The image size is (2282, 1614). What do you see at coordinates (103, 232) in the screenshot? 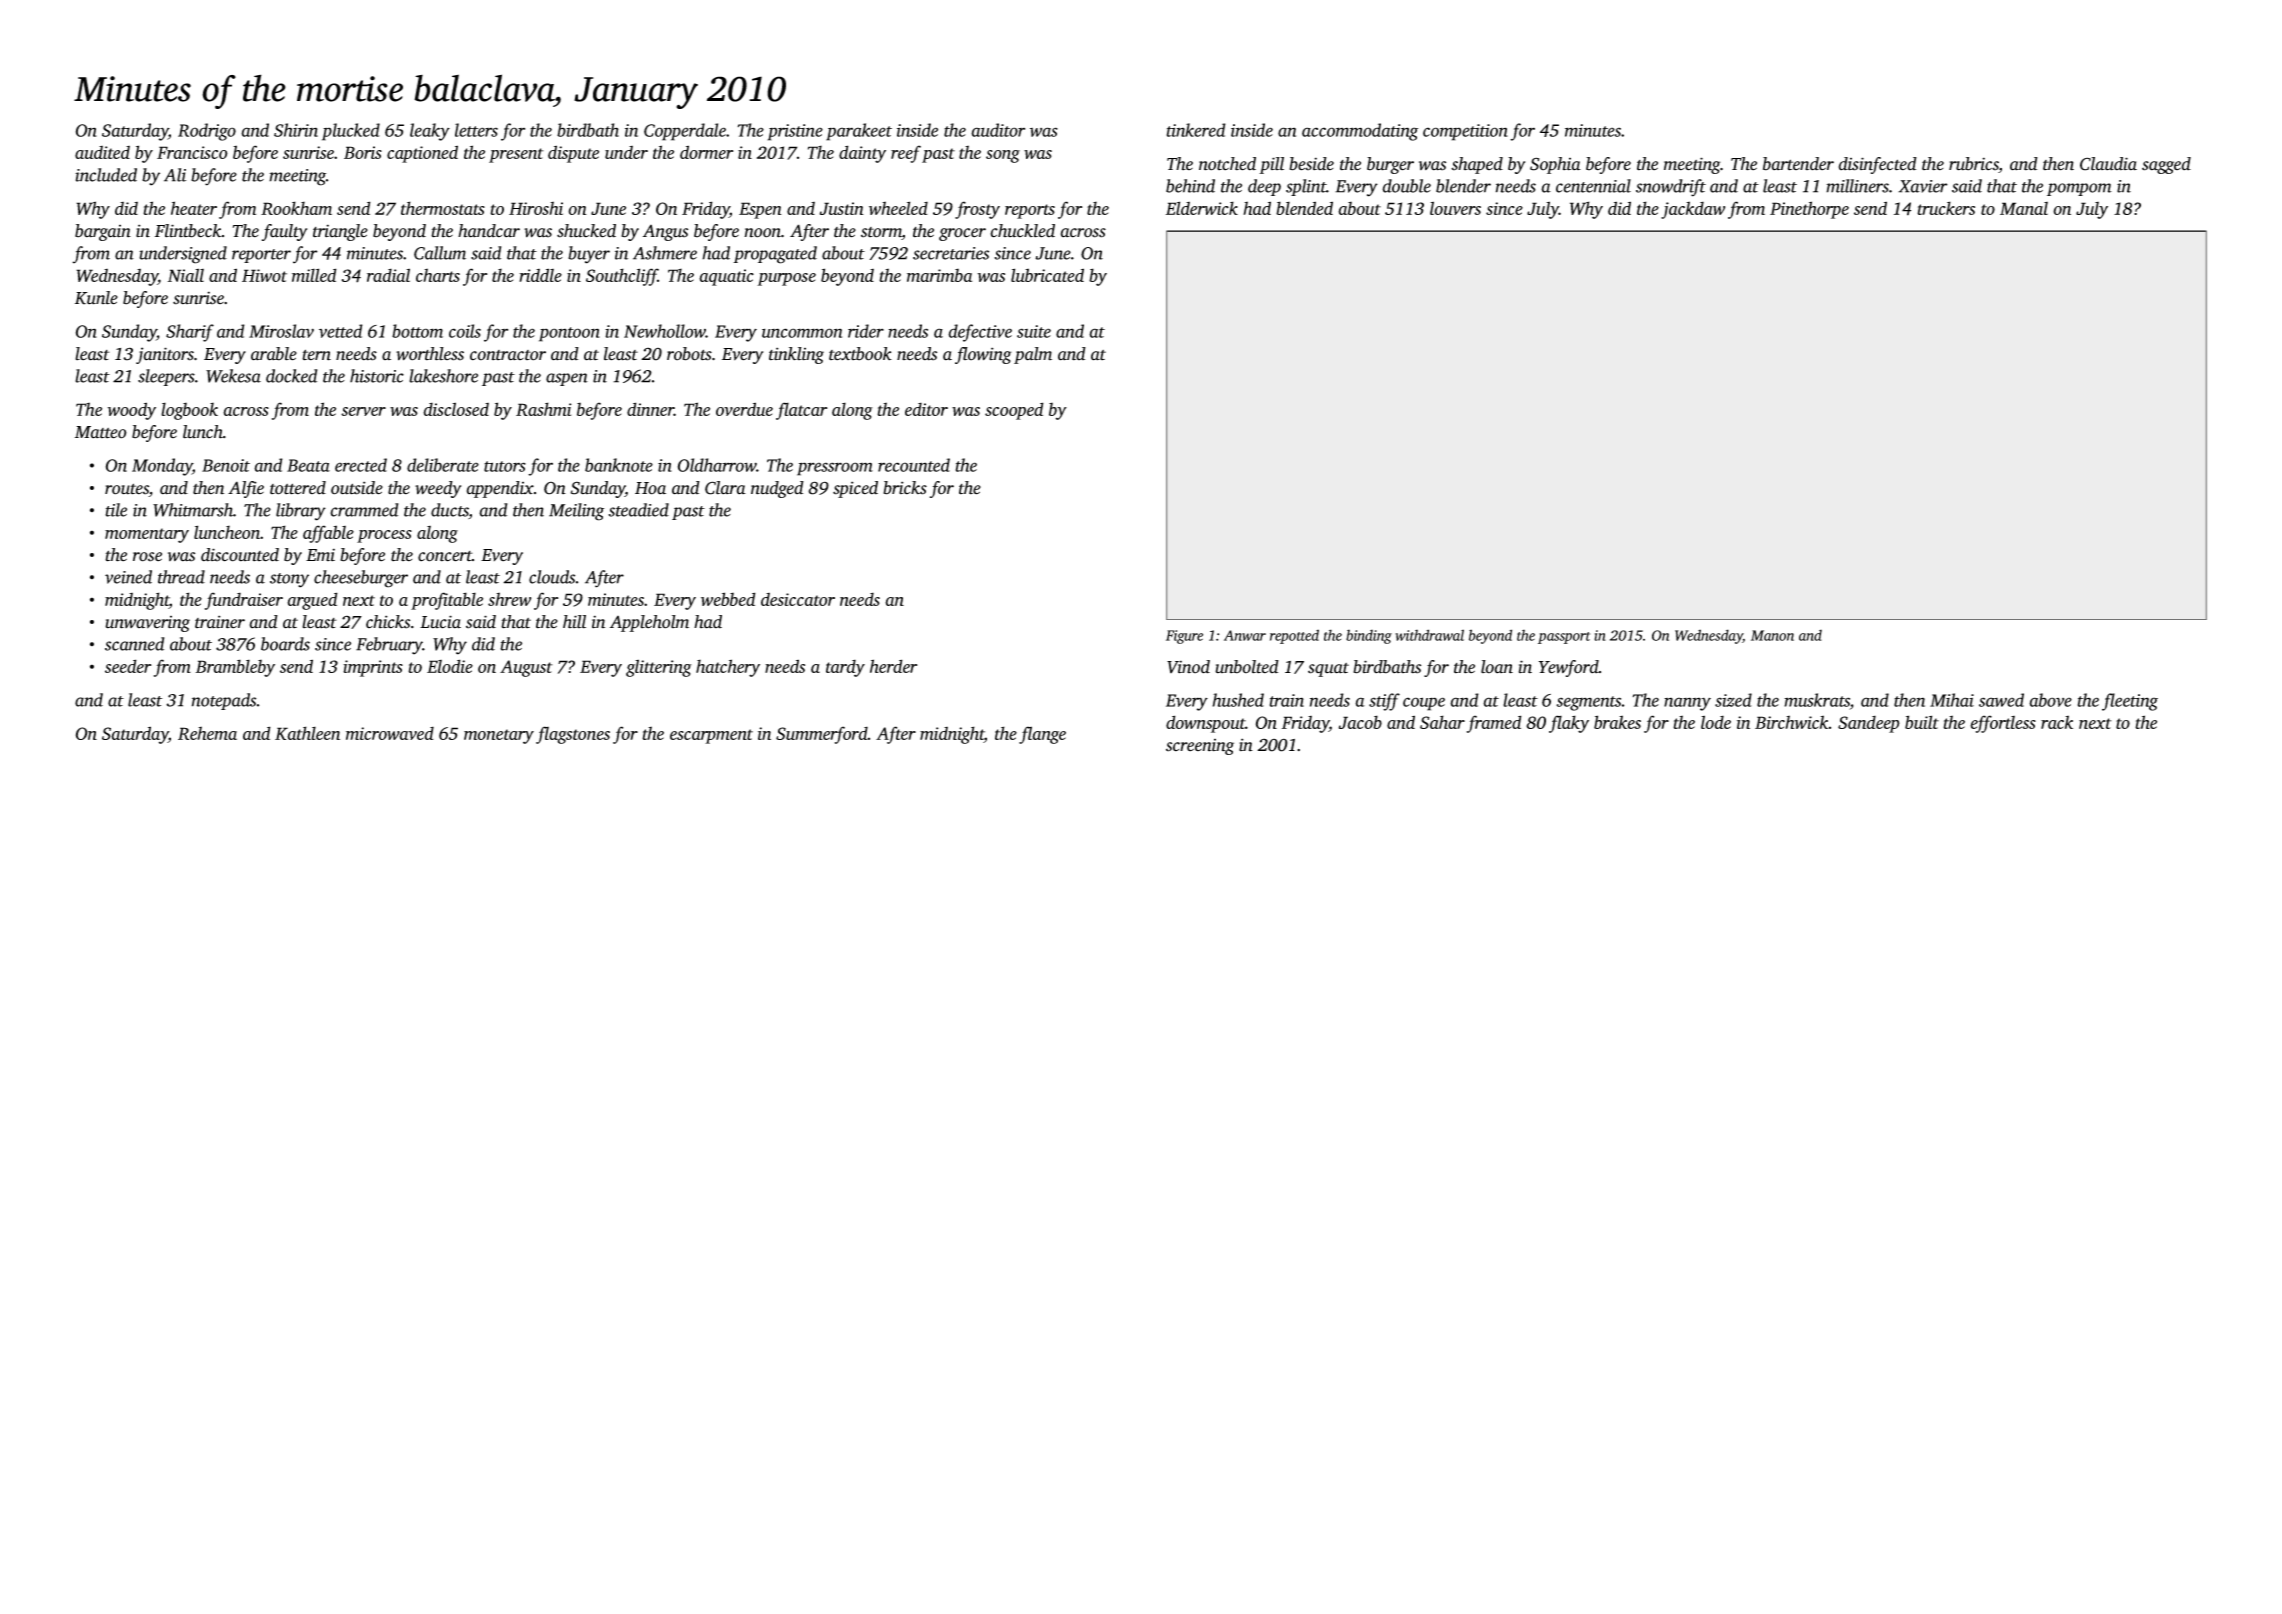
I see `bargain` at bounding box center [103, 232].
